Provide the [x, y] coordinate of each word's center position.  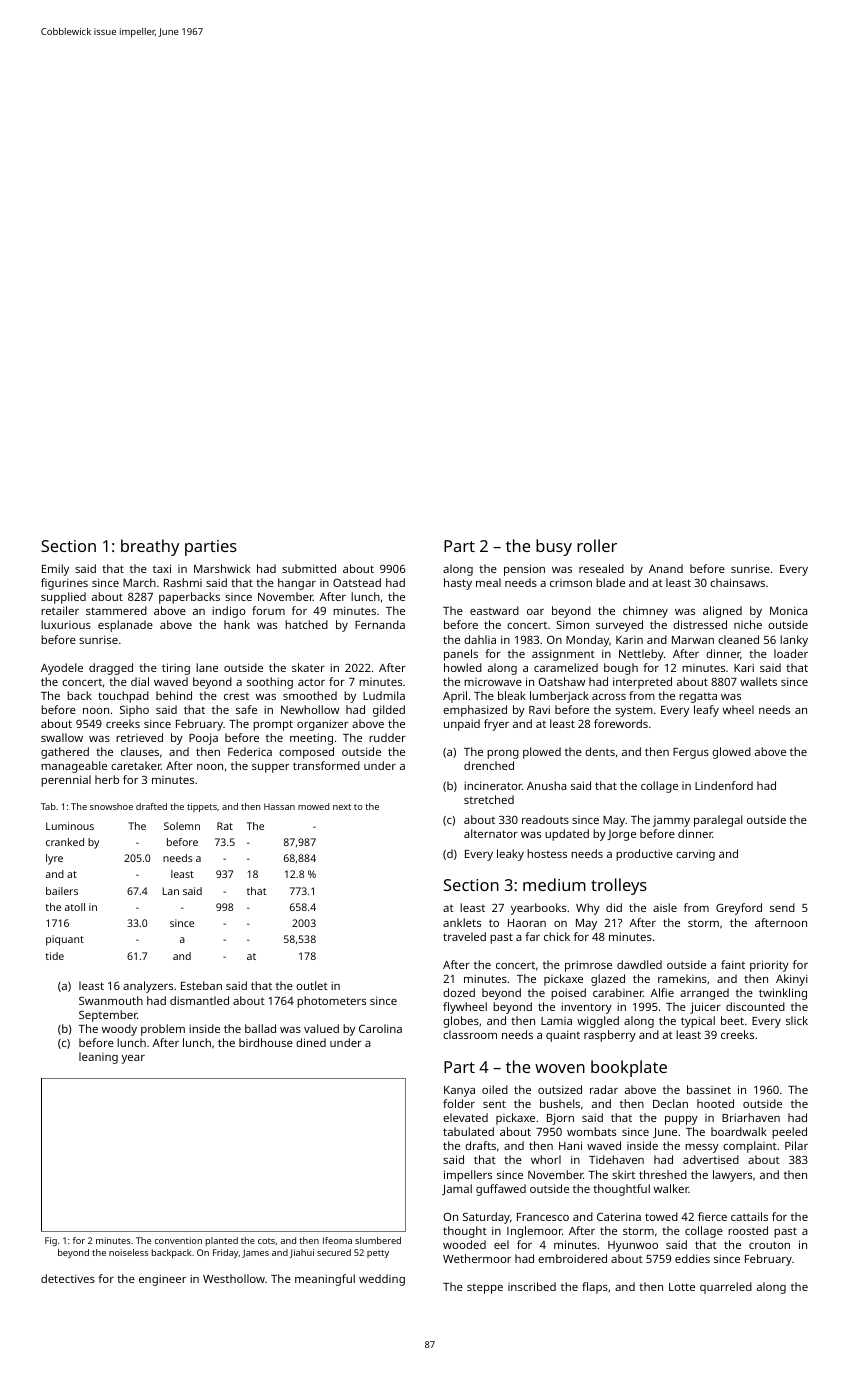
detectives [68, 1278]
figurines [64, 584]
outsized [560, 1089]
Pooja [203, 739]
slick [797, 1020]
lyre [54, 859]
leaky [510, 855]
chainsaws [737, 582]
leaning [98, 1058]
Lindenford [724, 785]
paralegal [718, 821]
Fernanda [380, 624]
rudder [387, 737]
